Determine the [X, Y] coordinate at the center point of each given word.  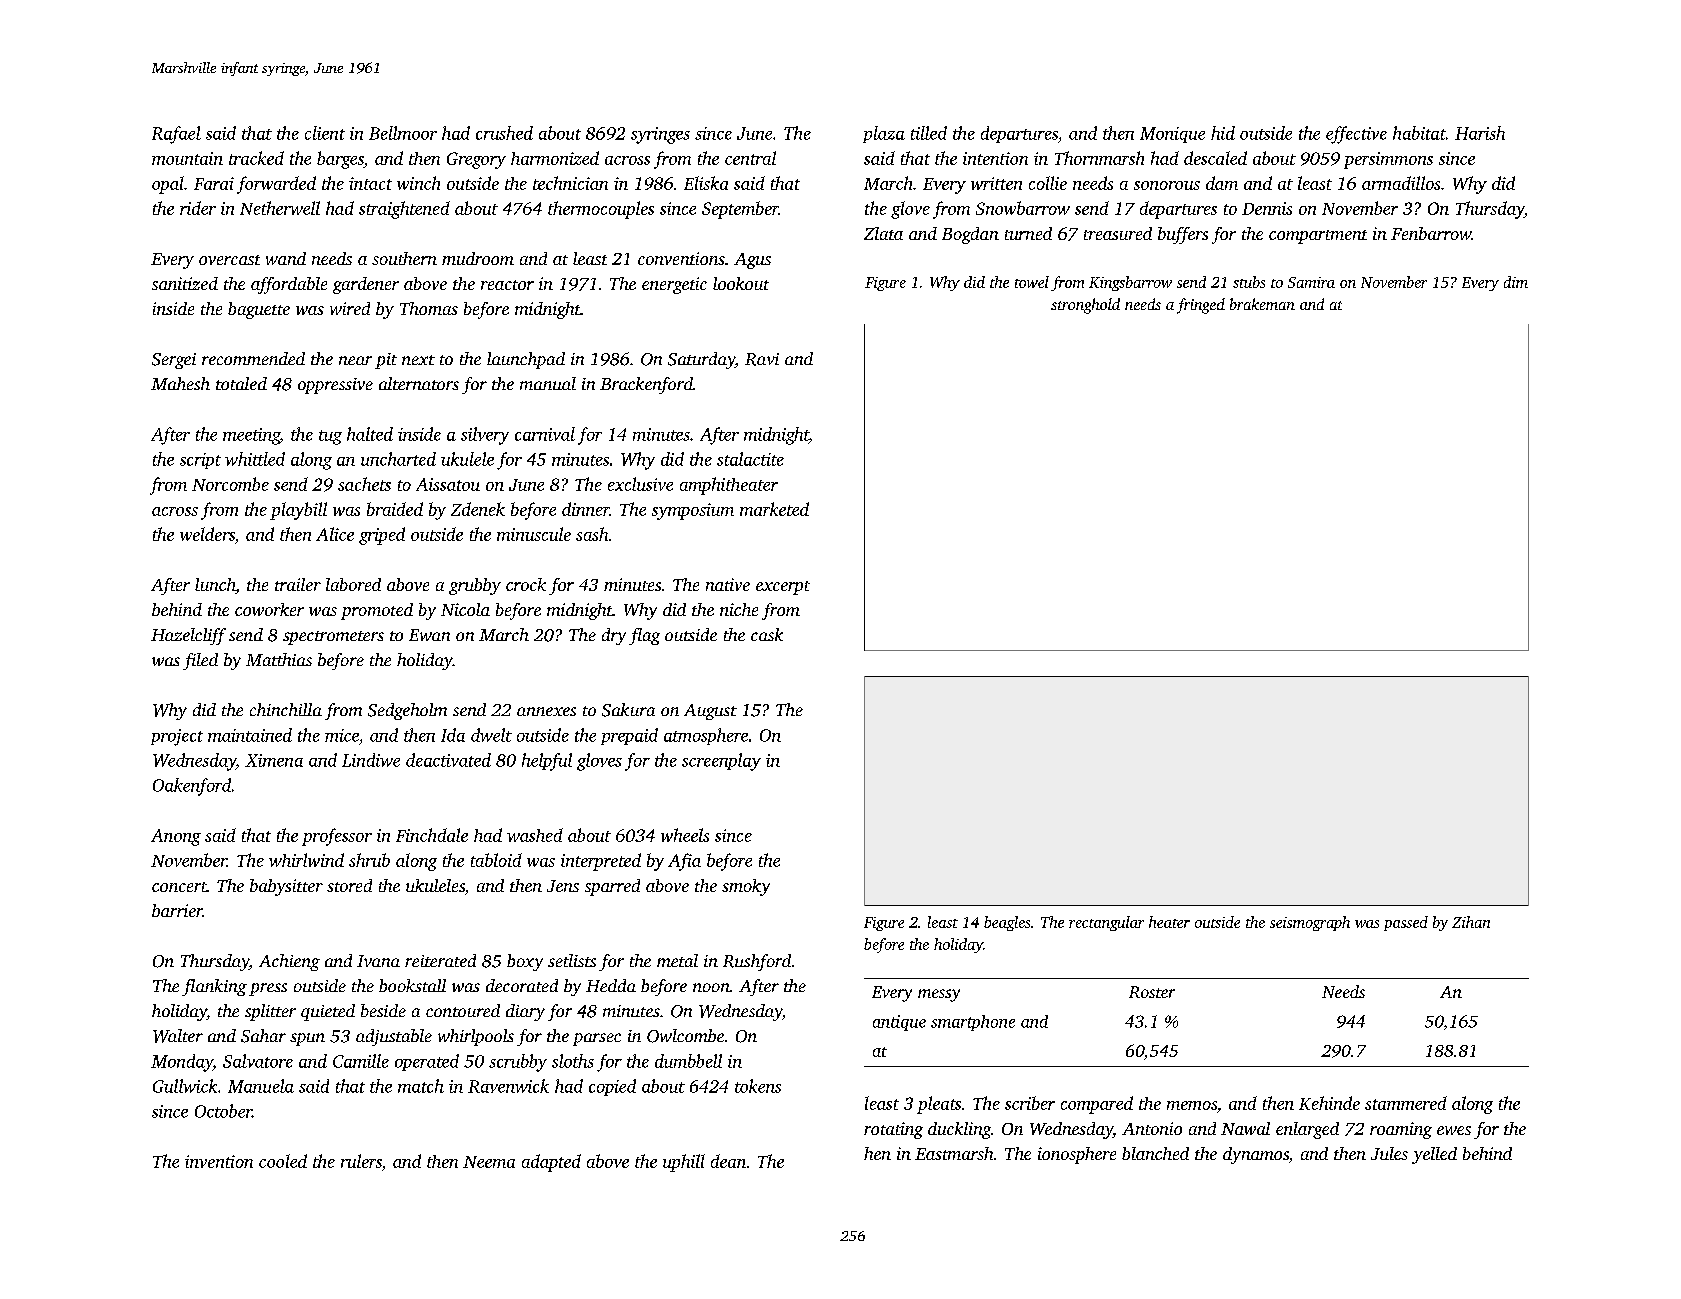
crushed [504, 133]
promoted [377, 611]
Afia [684, 862]
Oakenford [192, 787]
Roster [1152, 992]
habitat [1419, 133]
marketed [774, 509]
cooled [283, 1161]
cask [767, 634]
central [750, 158]
